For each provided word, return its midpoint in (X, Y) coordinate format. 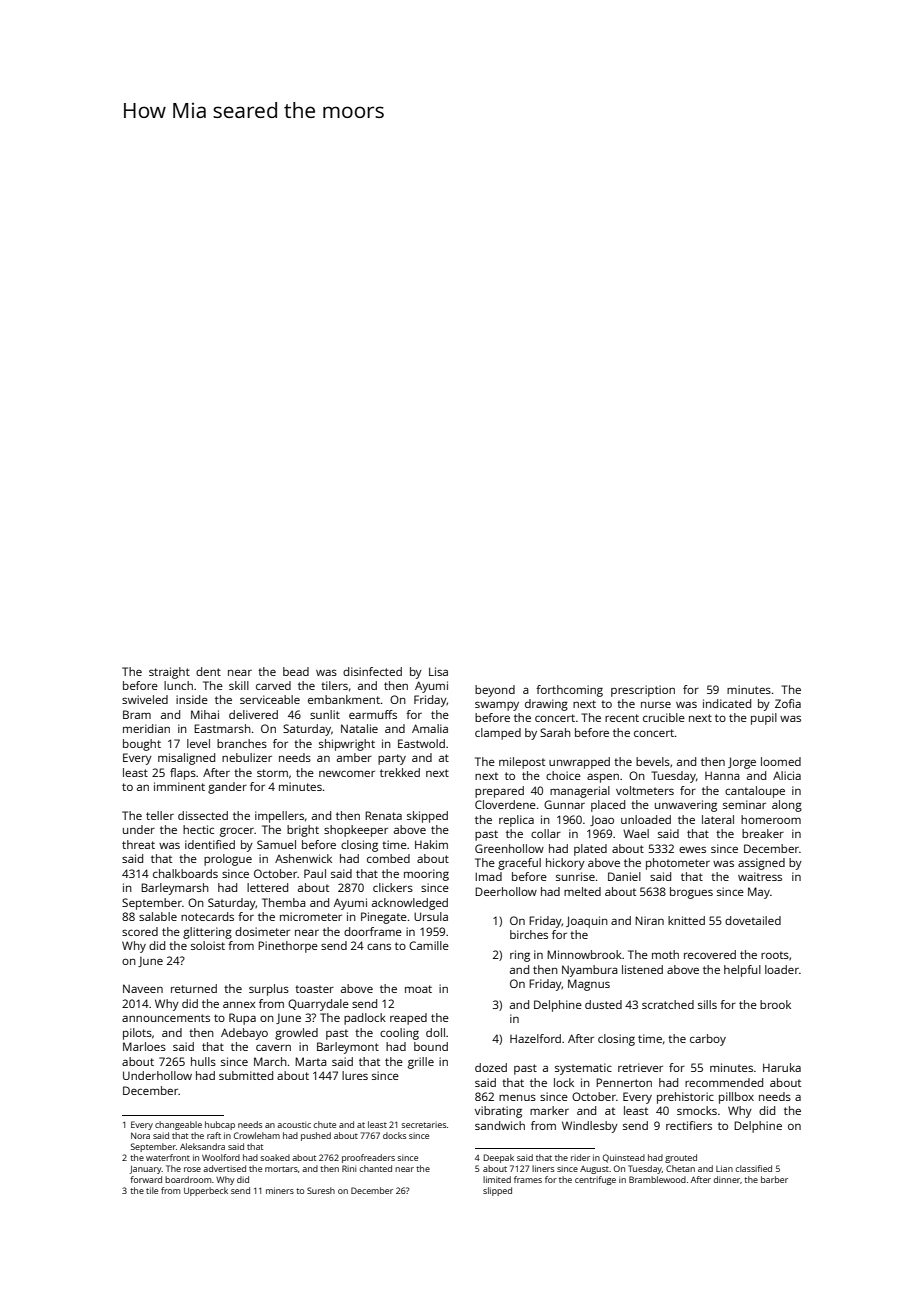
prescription (643, 691)
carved (273, 685)
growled (296, 1034)
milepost (522, 763)
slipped (497, 1191)
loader (782, 969)
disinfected (372, 671)
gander (227, 788)
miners (280, 1190)
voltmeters (645, 790)
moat (418, 989)
